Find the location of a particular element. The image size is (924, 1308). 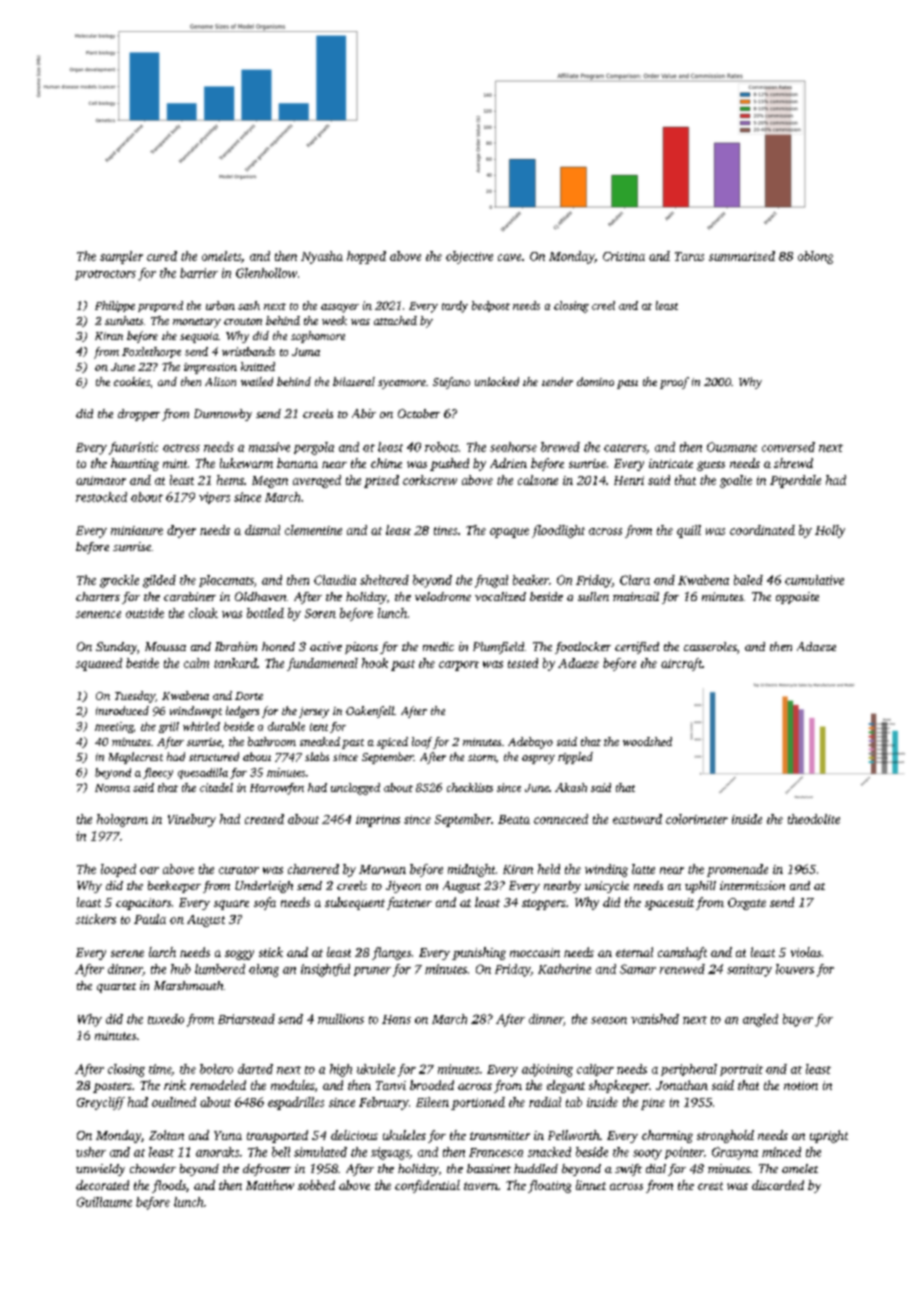

Oakenfell is located at coordinates (370, 712).
